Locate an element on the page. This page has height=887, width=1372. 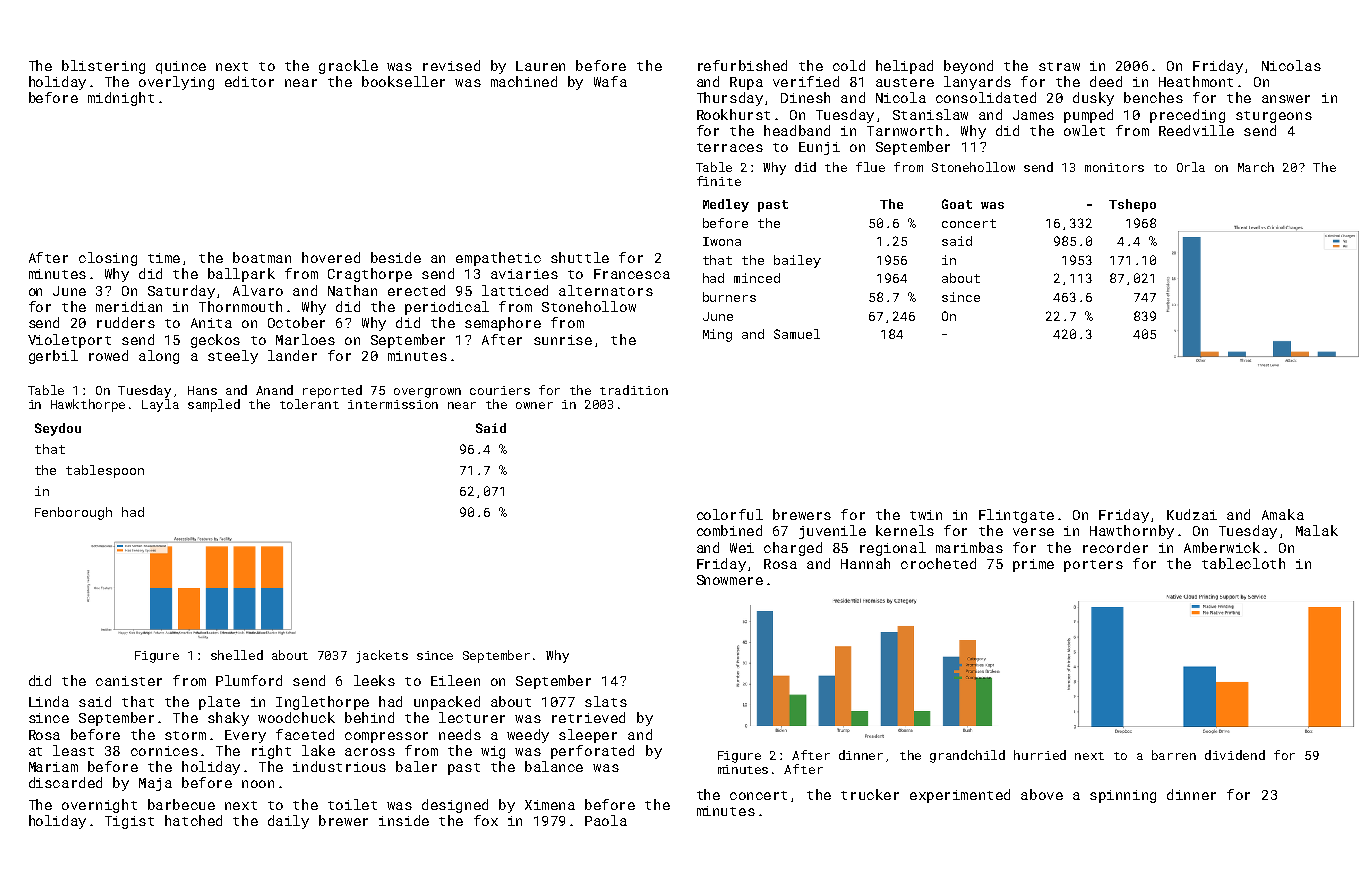
Kudzai is located at coordinates (1192, 514).
